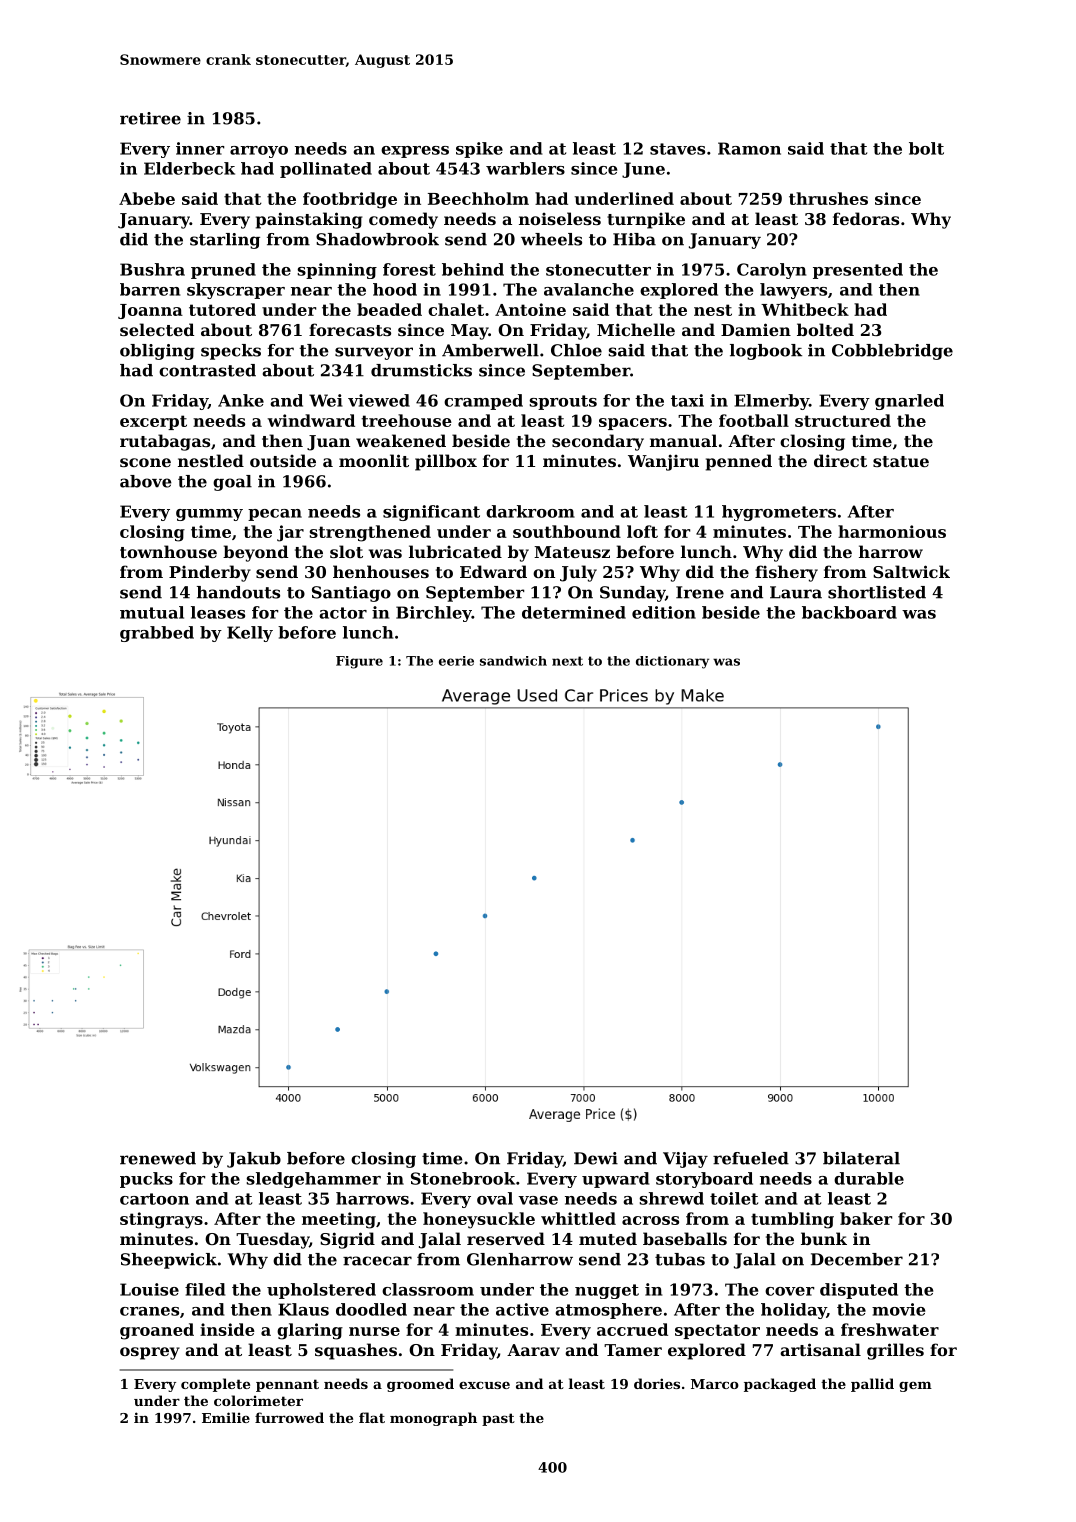 The image size is (1076, 1522). I want to click on slot, so click(346, 551).
